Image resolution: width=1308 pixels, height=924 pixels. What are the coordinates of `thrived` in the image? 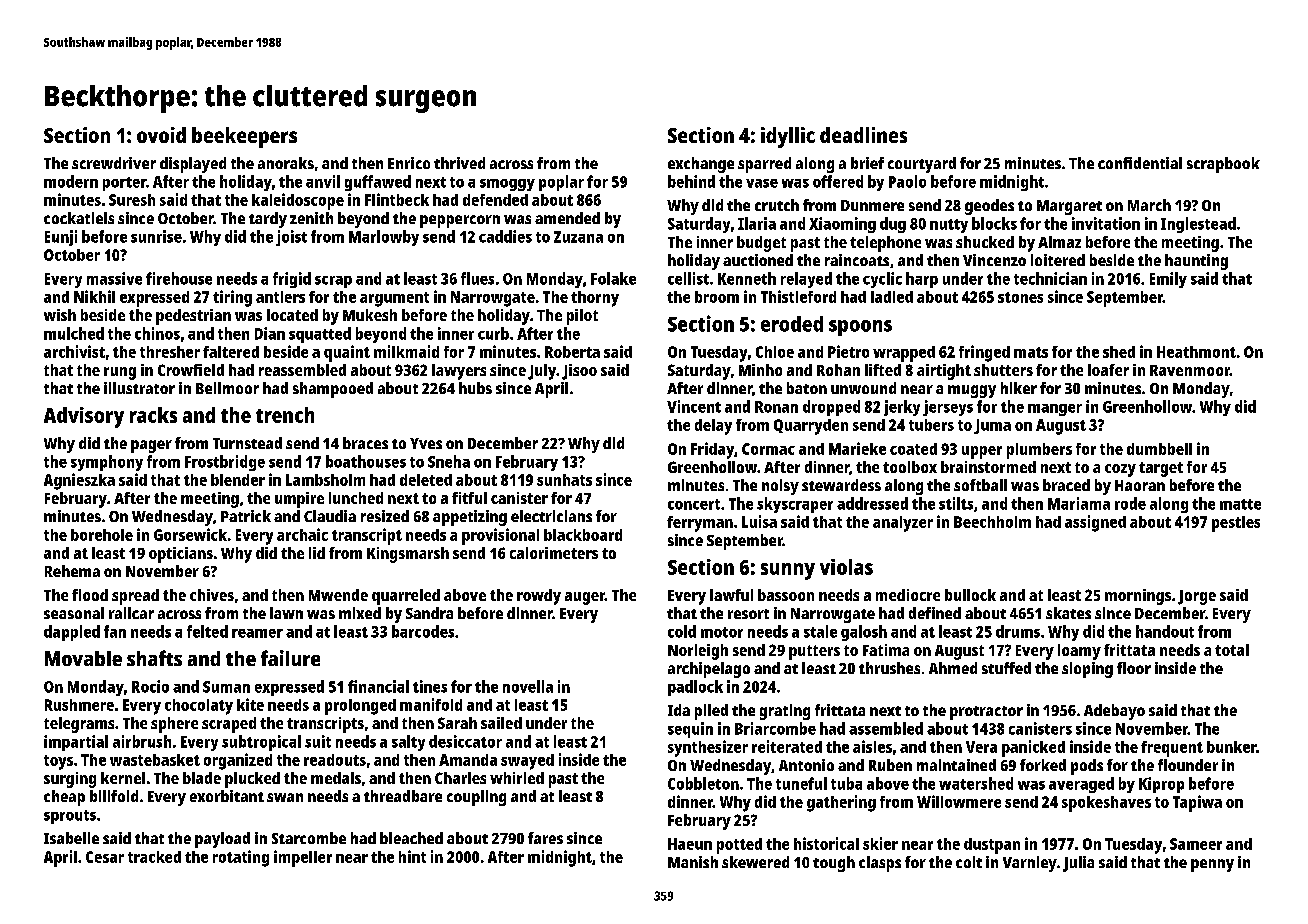 It's located at (459, 163).
